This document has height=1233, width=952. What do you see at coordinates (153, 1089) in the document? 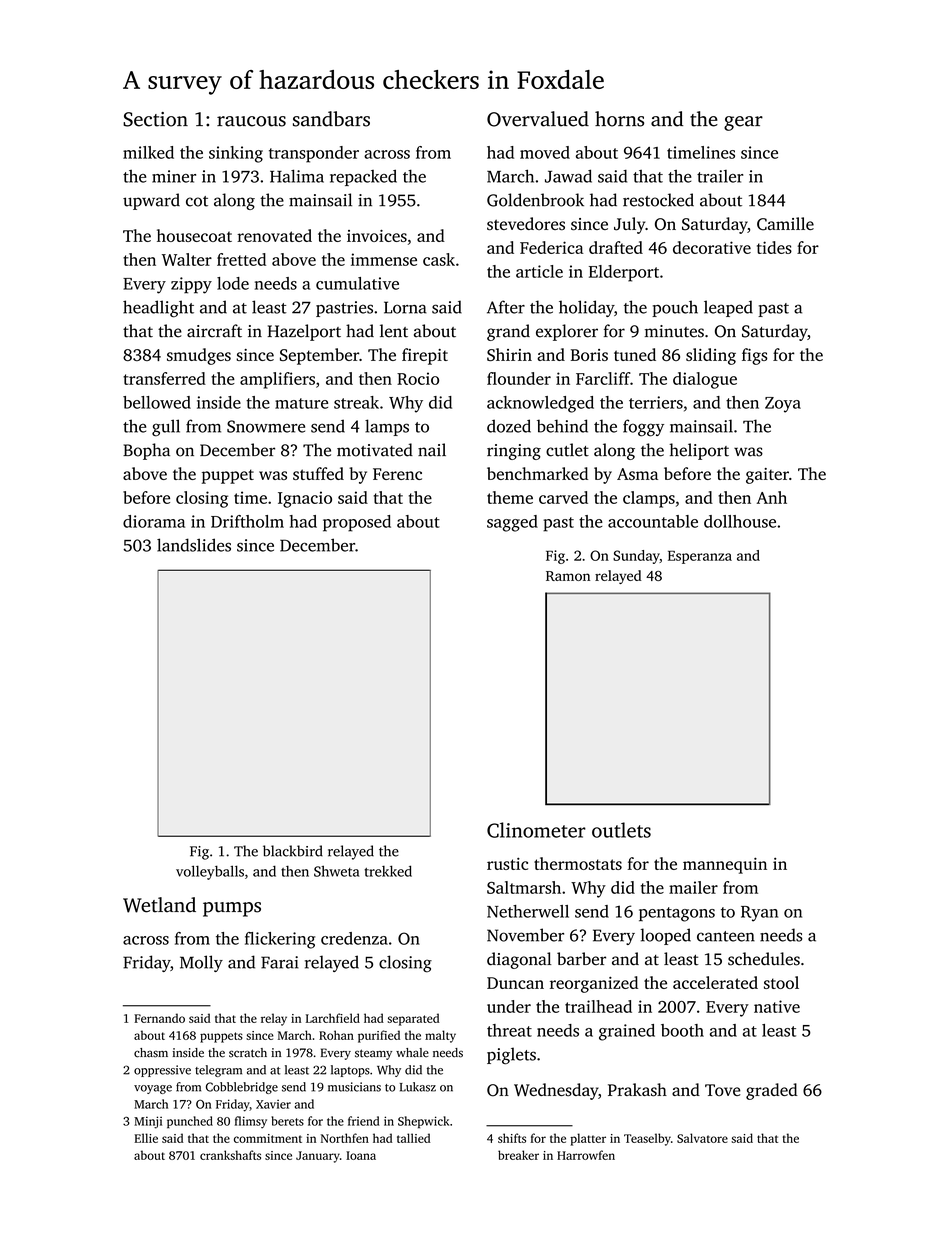
I see `voyage` at bounding box center [153, 1089].
